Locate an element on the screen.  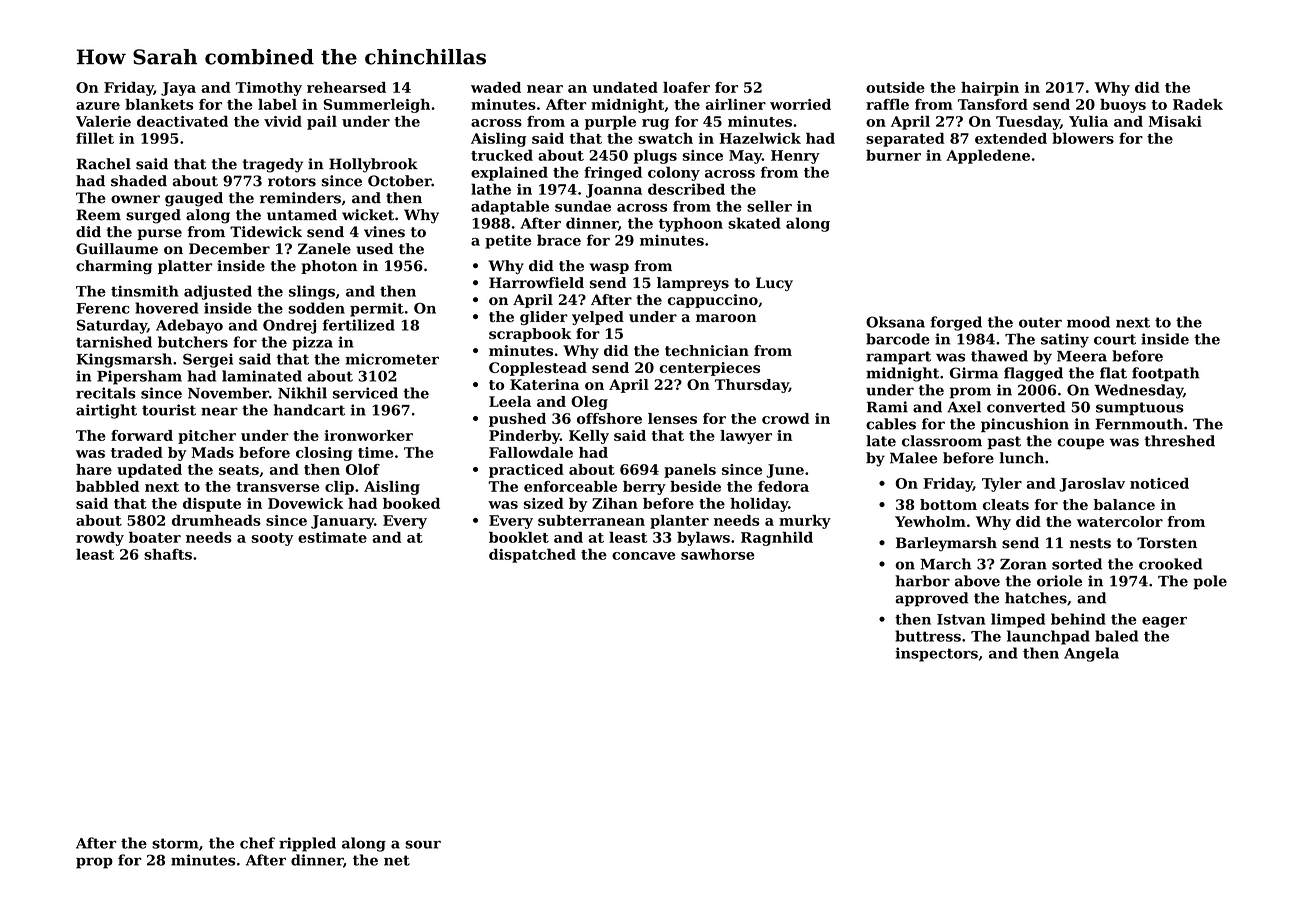
storm is located at coordinates (175, 843).
